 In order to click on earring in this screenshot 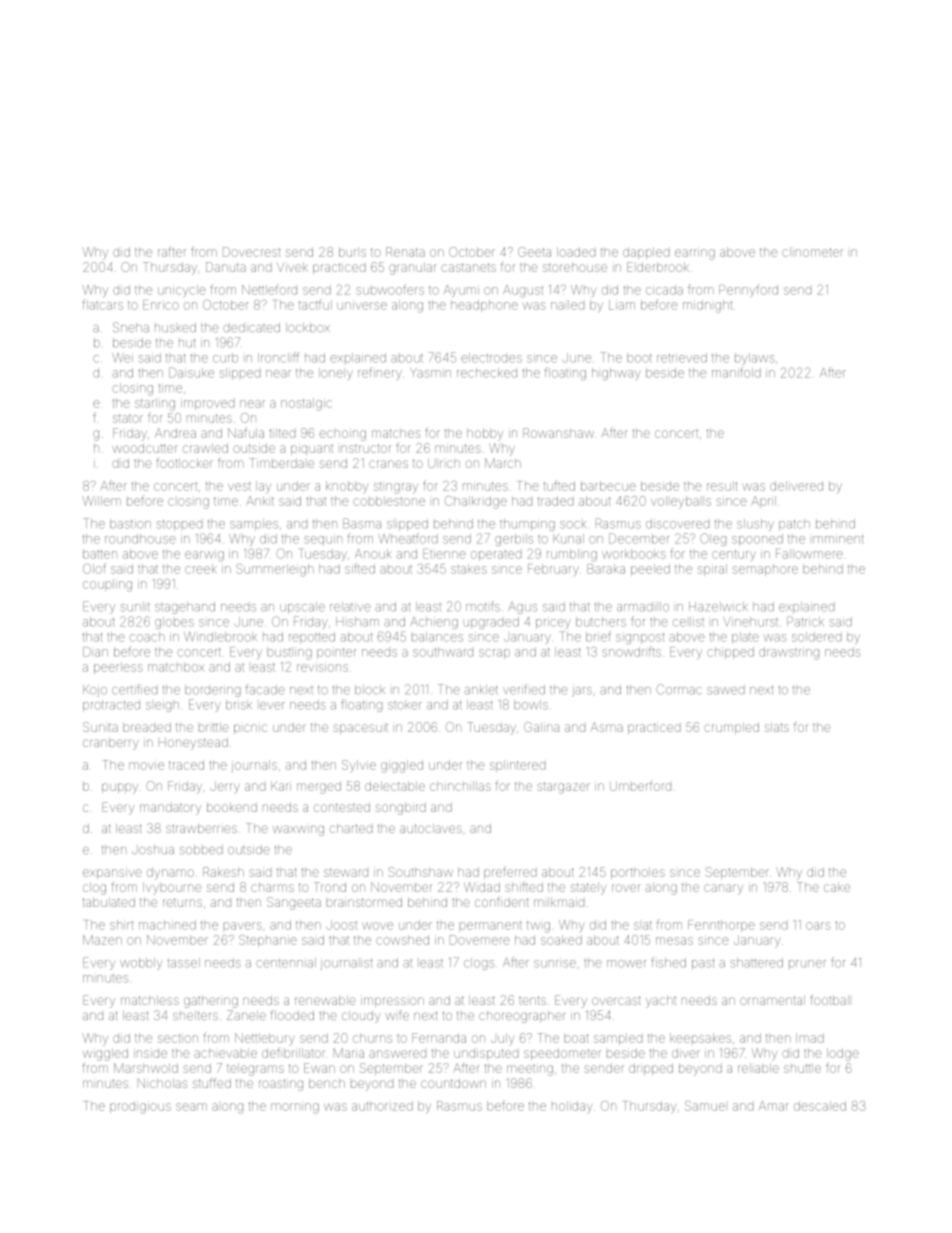, I will do `click(695, 253)`.
